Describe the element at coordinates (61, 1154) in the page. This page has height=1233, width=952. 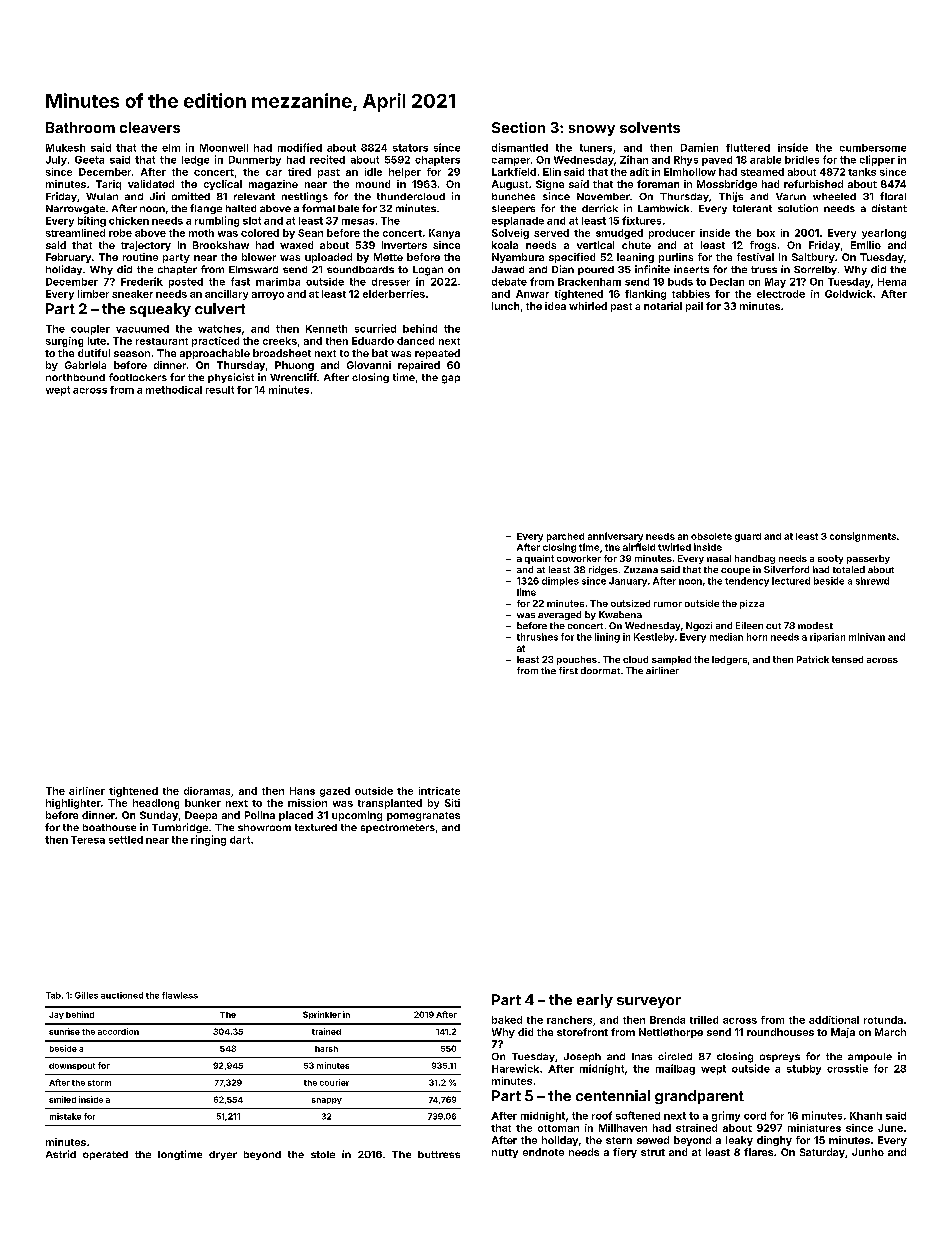
I see `Astrid` at that location.
